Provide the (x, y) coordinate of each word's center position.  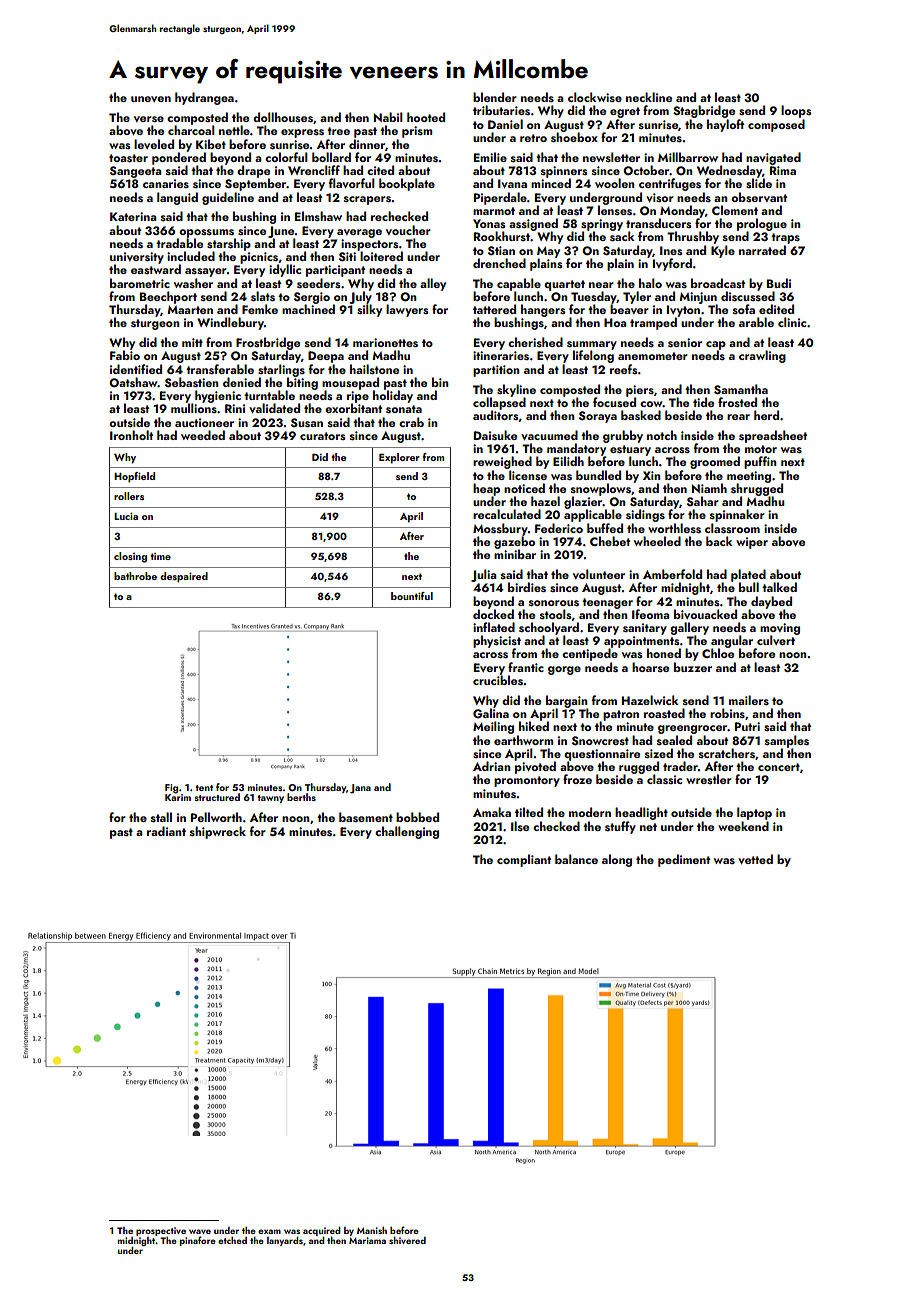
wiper (752, 543)
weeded (203, 435)
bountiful (412, 596)
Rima (783, 170)
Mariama (367, 1240)
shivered (407, 1240)
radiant (166, 831)
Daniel (505, 124)
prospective (161, 1231)
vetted (755, 859)
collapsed (499, 403)
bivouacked (705, 614)
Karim (178, 797)
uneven (151, 99)
